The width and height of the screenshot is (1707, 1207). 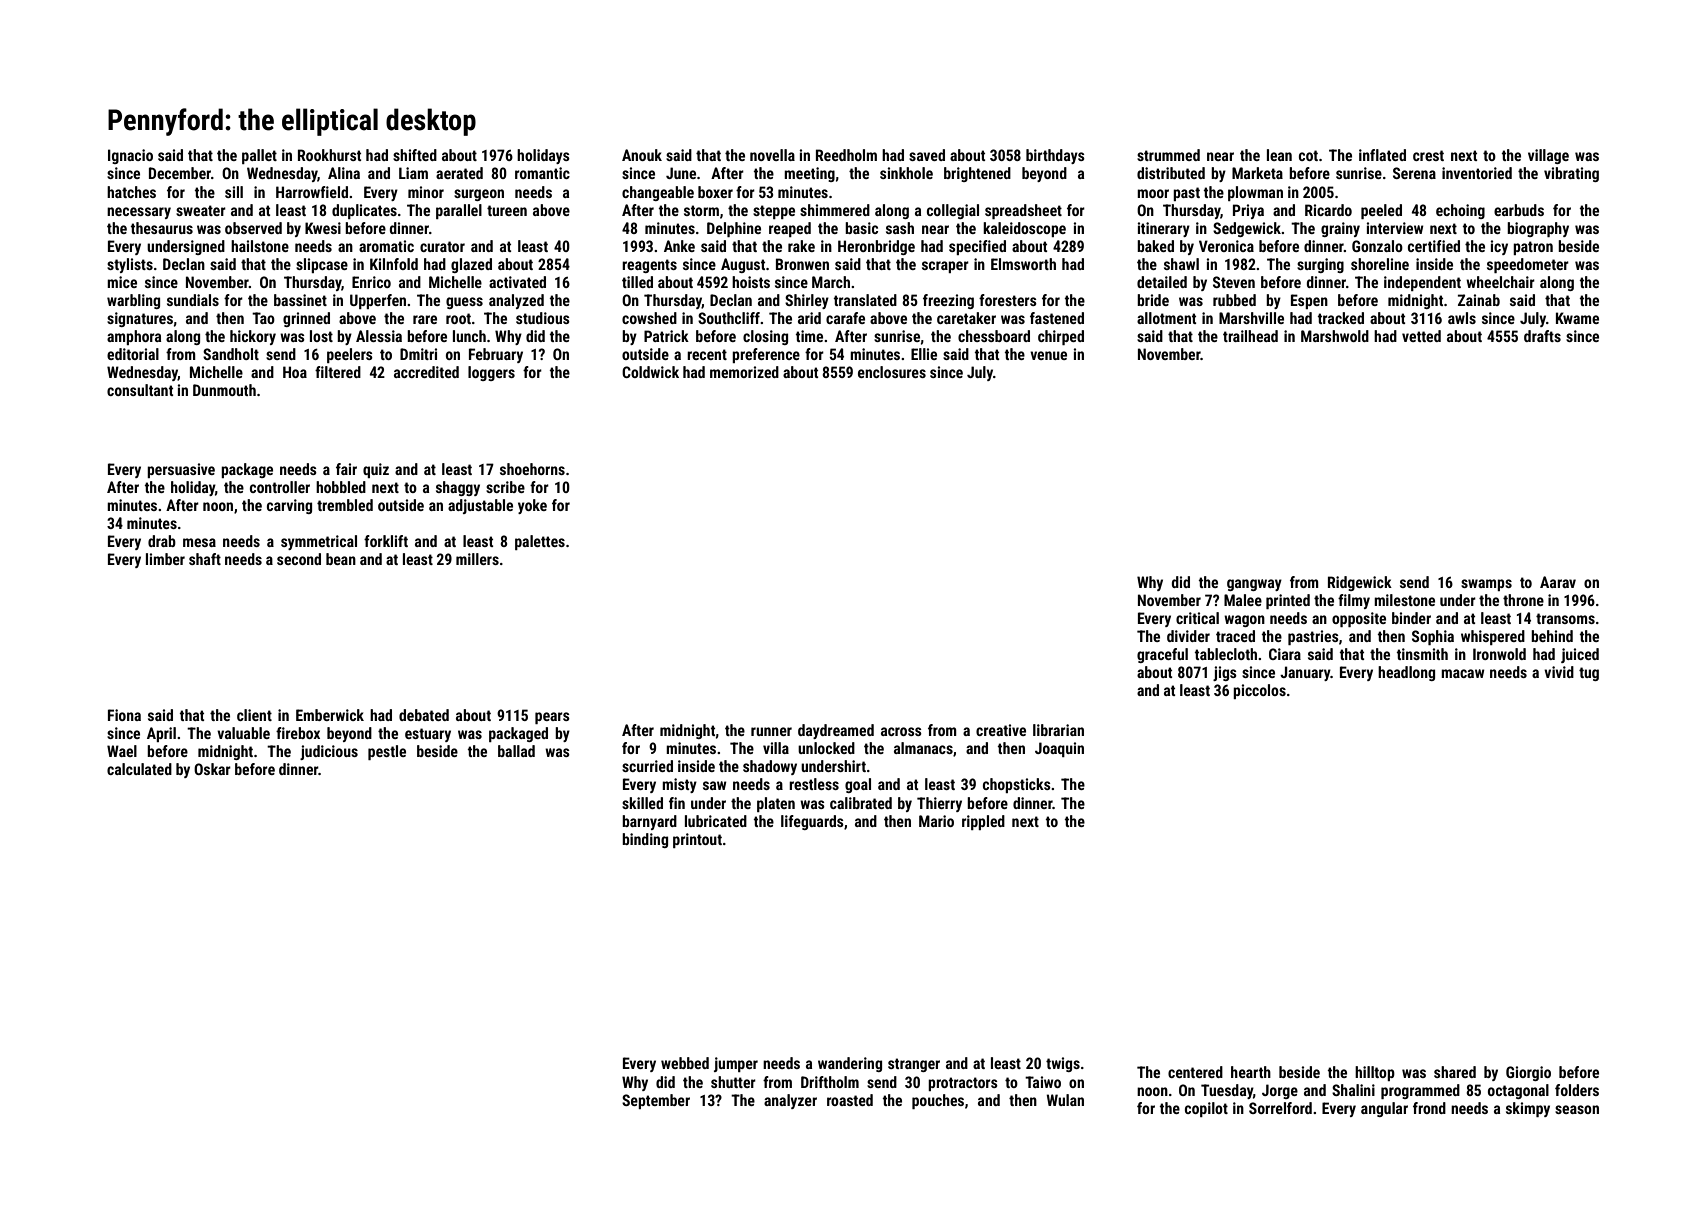 I want to click on Ridgewick, so click(x=1360, y=583).
